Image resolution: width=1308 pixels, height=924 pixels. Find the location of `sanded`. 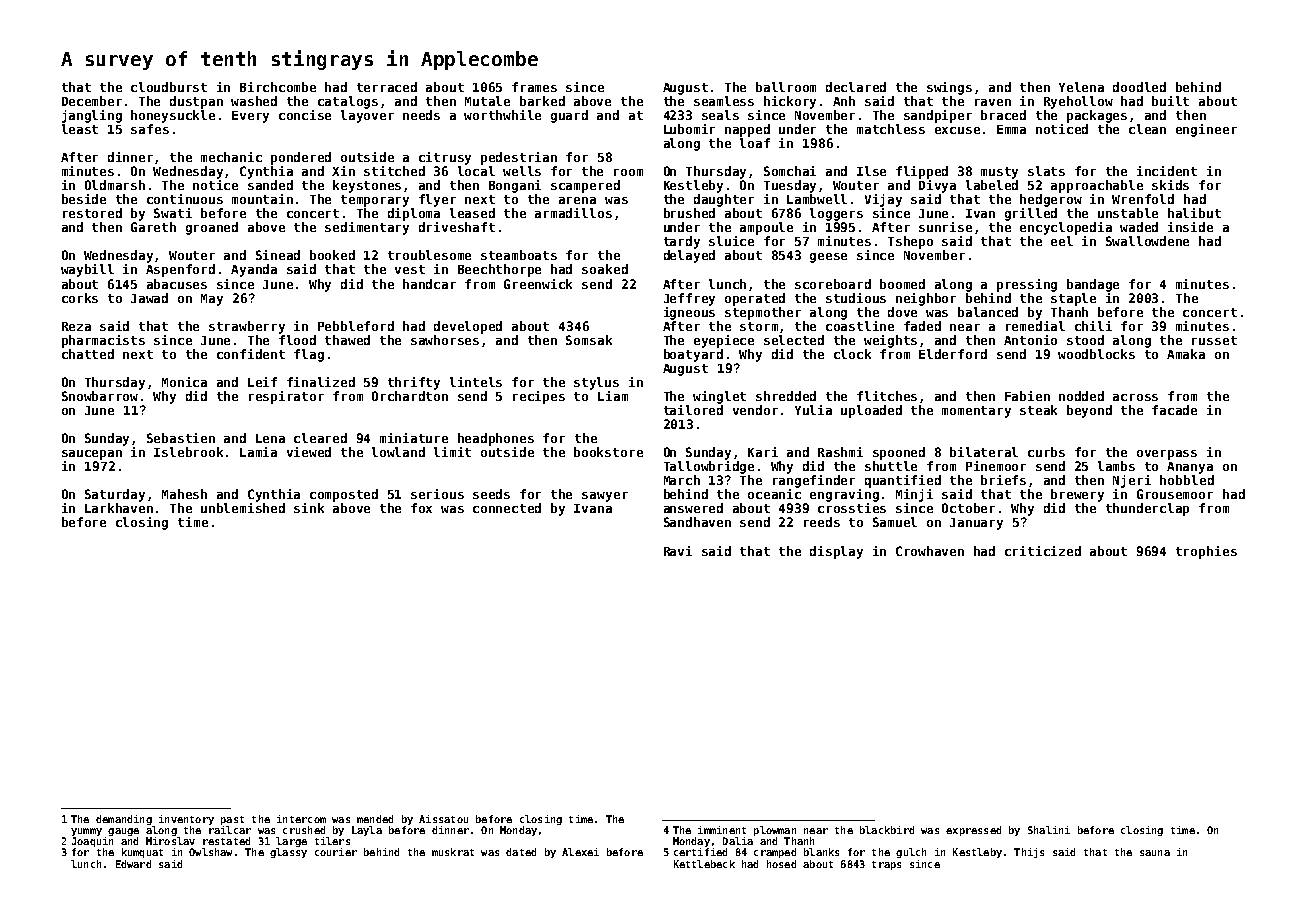

sanded is located at coordinates (270, 185).
